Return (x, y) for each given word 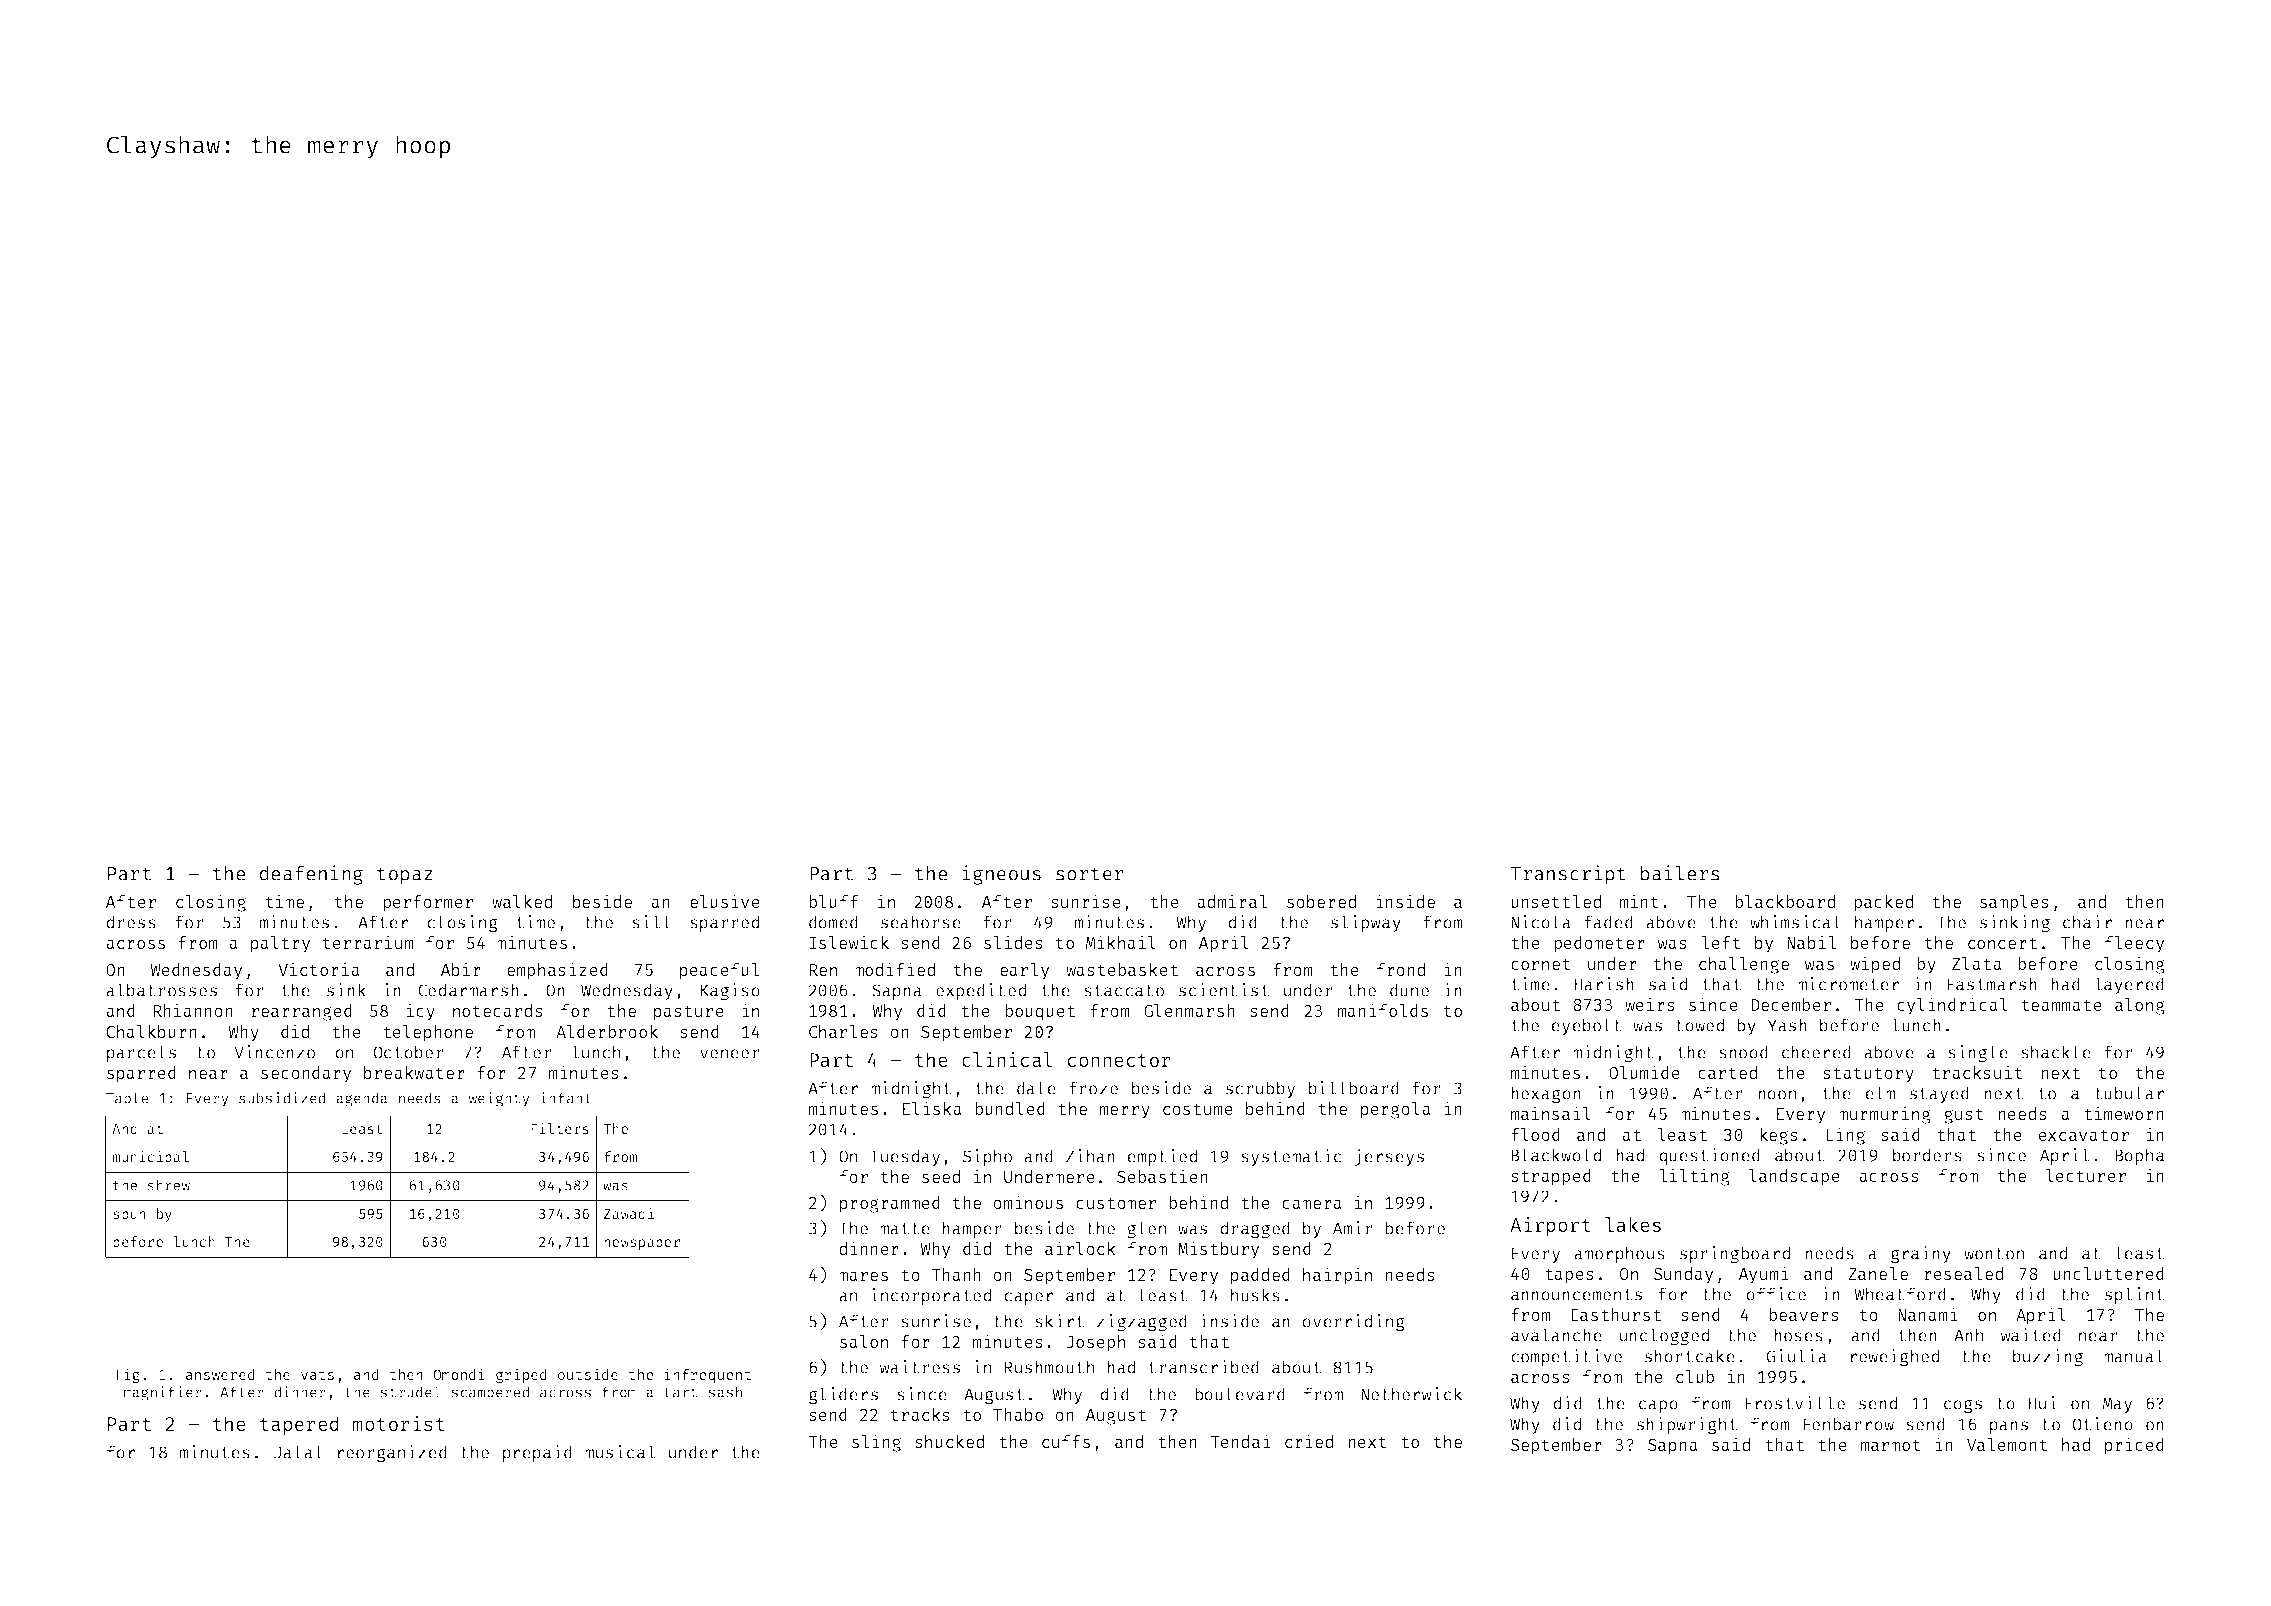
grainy (1921, 1255)
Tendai (1240, 1441)
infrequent (708, 1375)
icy (421, 1012)
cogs (1963, 1406)
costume (1198, 1109)
